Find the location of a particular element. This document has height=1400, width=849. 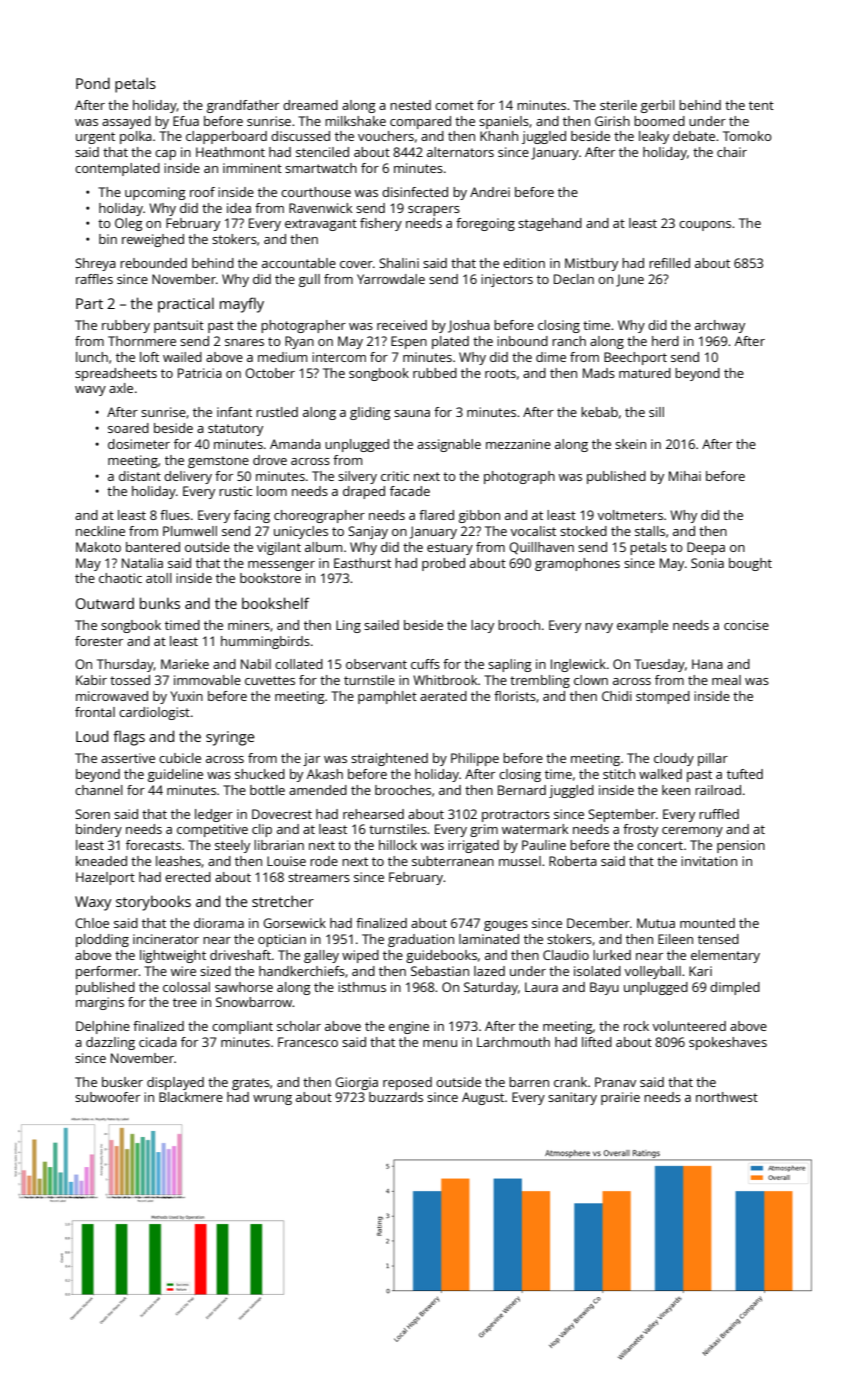

dreamed is located at coordinates (310, 105).
